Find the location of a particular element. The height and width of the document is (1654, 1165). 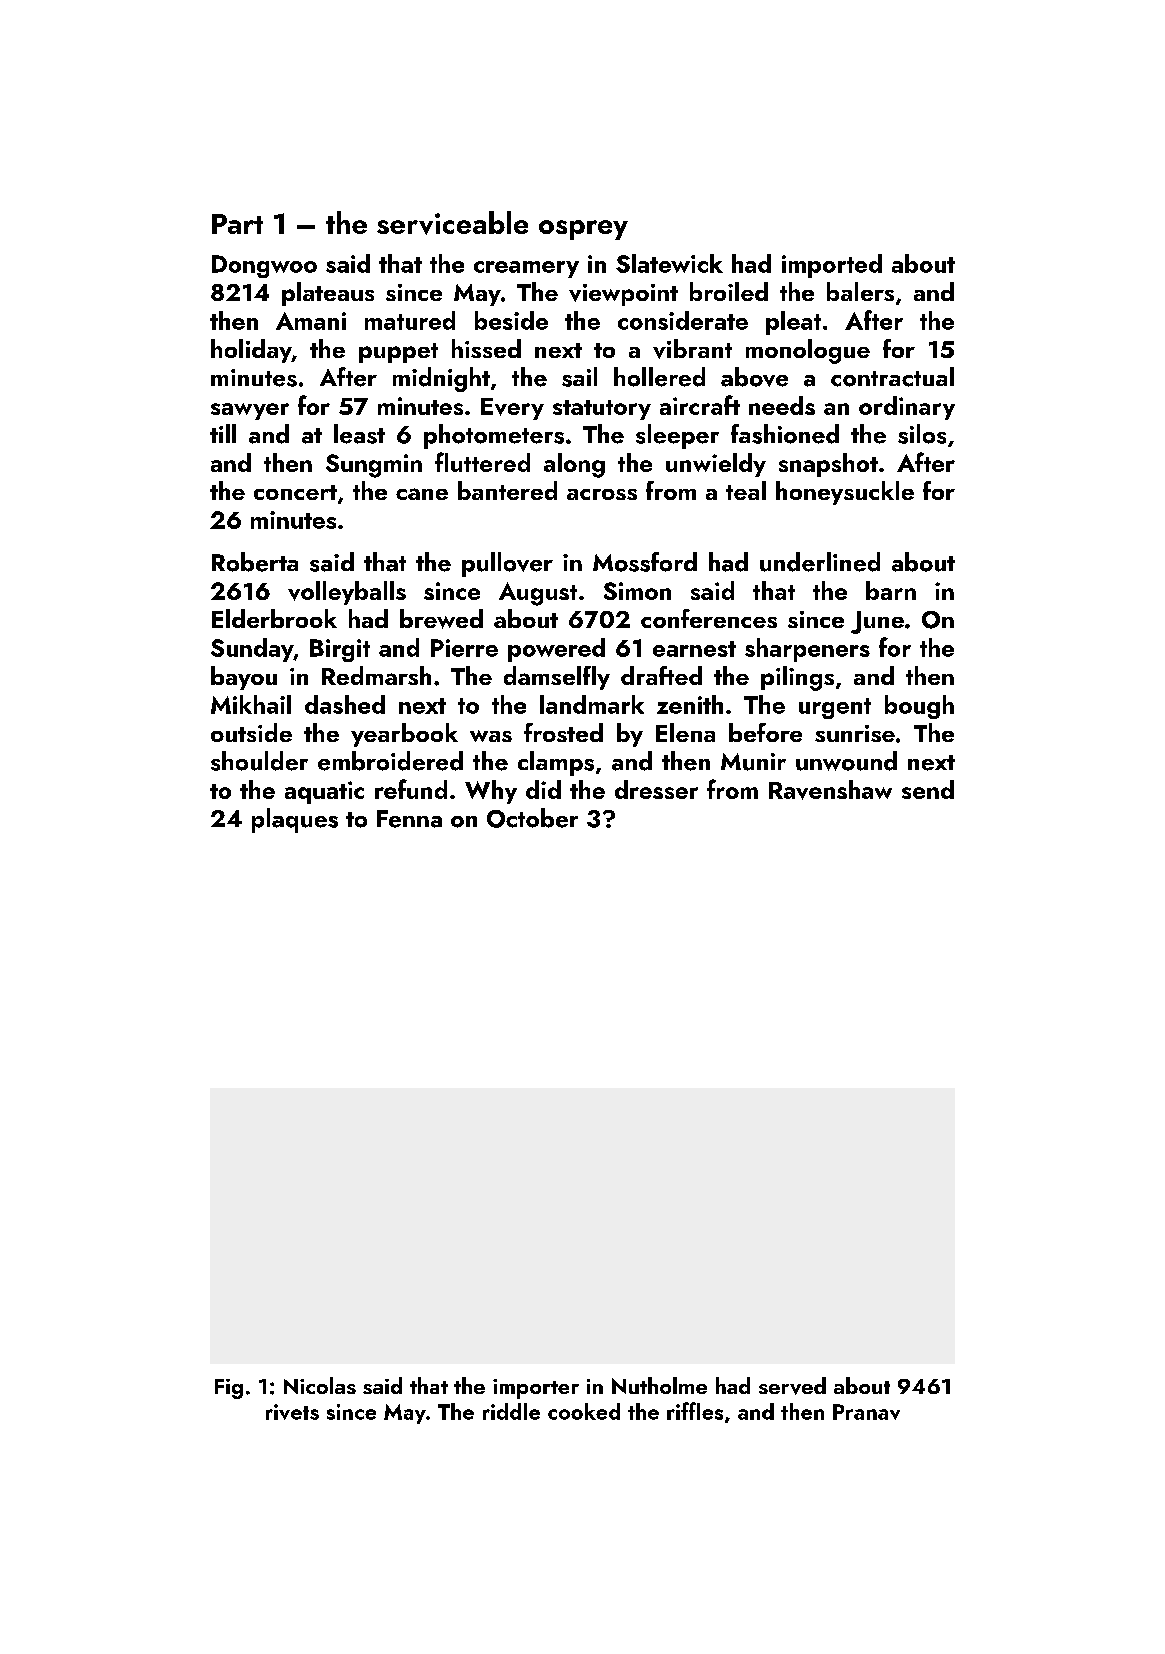

cane is located at coordinates (422, 494).
